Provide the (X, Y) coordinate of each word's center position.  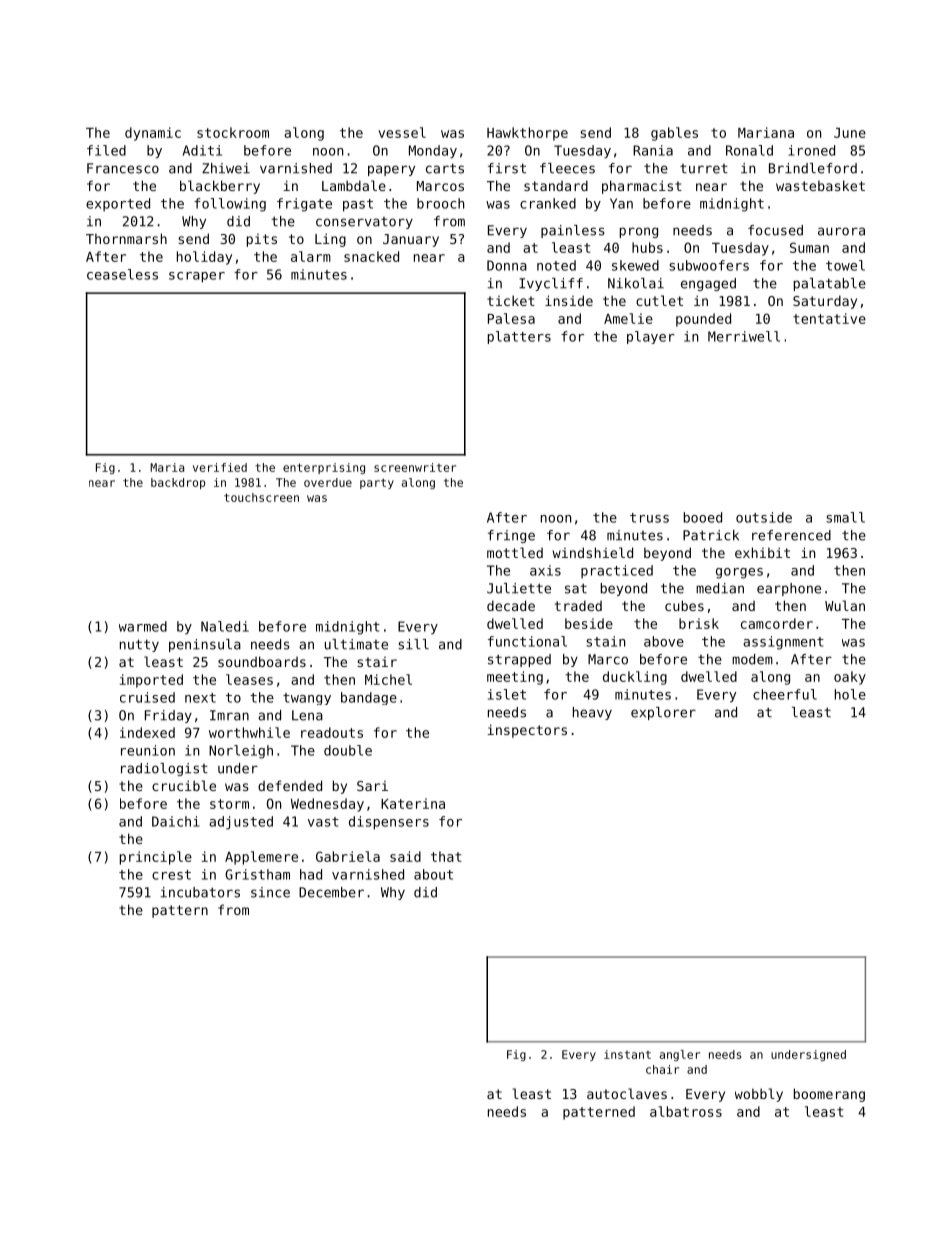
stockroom (233, 132)
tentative (829, 318)
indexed (147, 732)
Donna (507, 265)
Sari (372, 786)
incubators (200, 892)
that (446, 856)
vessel (402, 132)
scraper (197, 277)
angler (680, 1055)
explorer (663, 713)
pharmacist (642, 187)
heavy (592, 713)
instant (627, 1054)
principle (156, 858)
